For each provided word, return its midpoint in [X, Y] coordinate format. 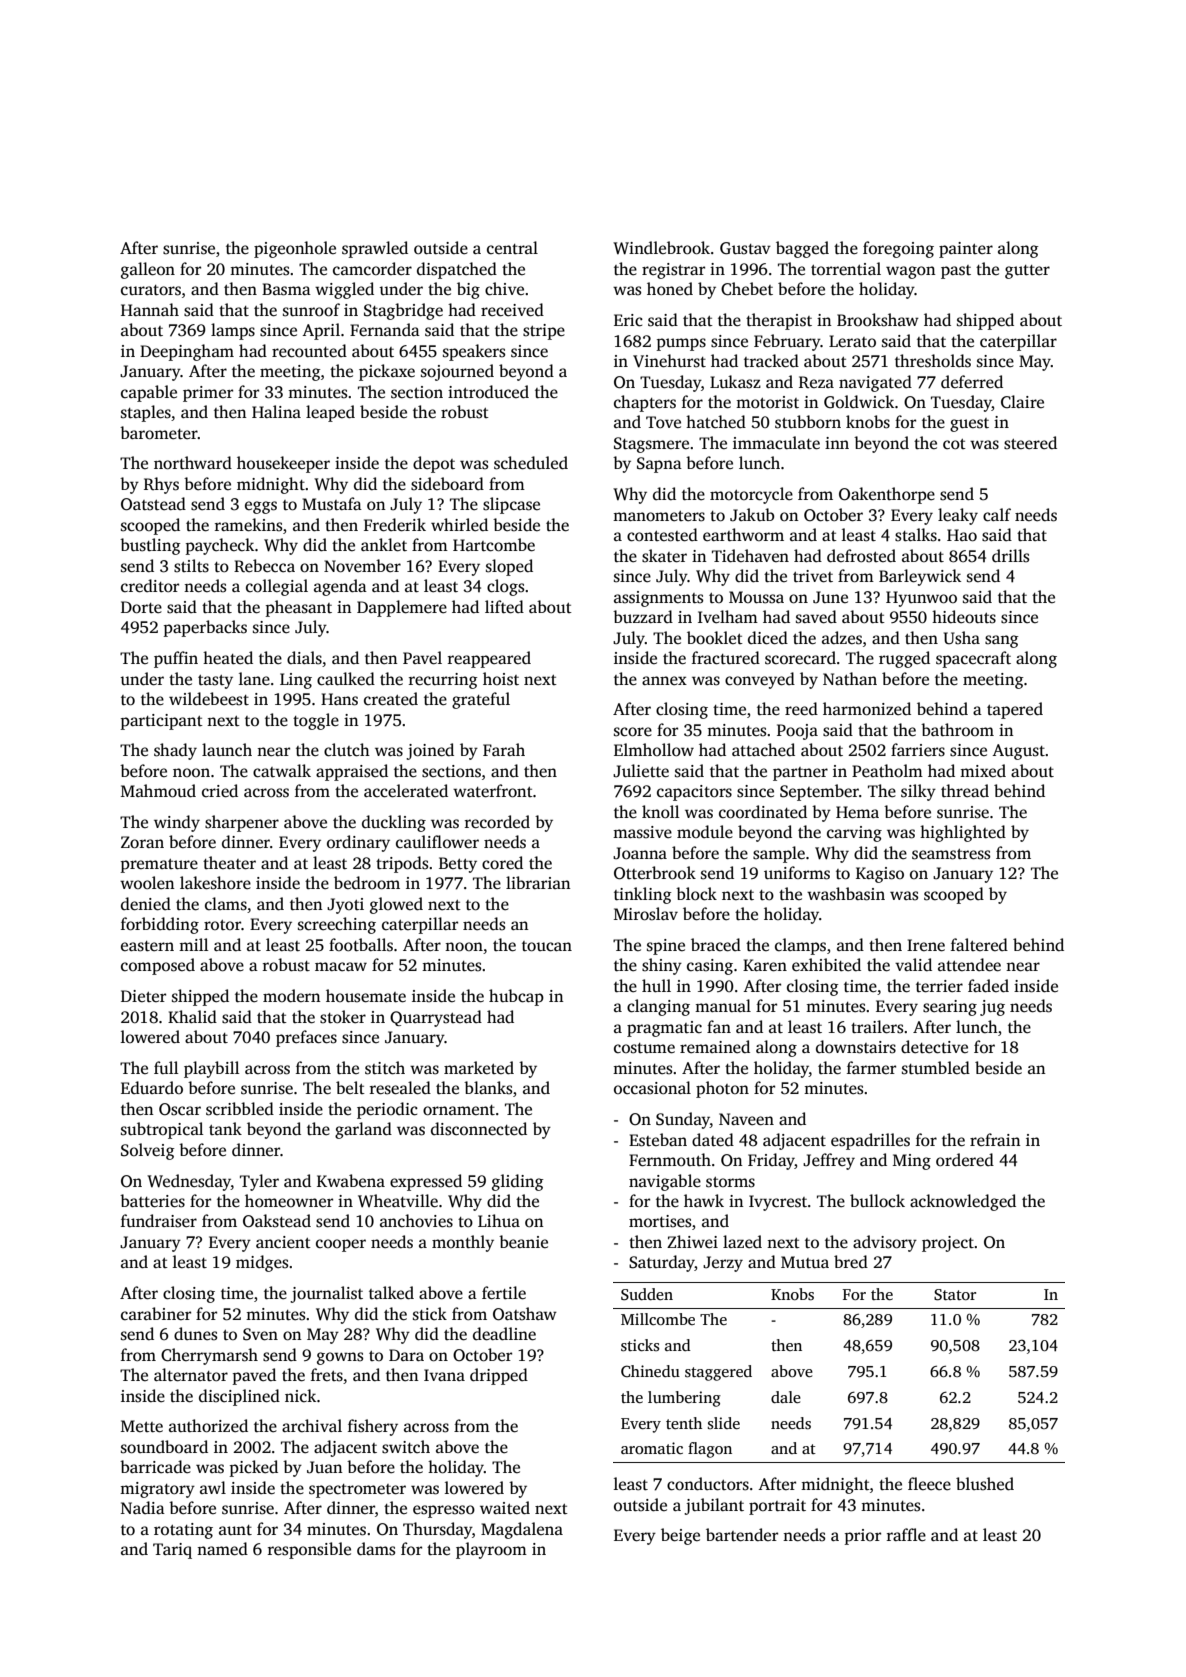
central [512, 247]
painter [966, 250]
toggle [316, 721]
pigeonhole [295, 249]
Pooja [797, 732]
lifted [504, 607]
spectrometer [357, 1491]
